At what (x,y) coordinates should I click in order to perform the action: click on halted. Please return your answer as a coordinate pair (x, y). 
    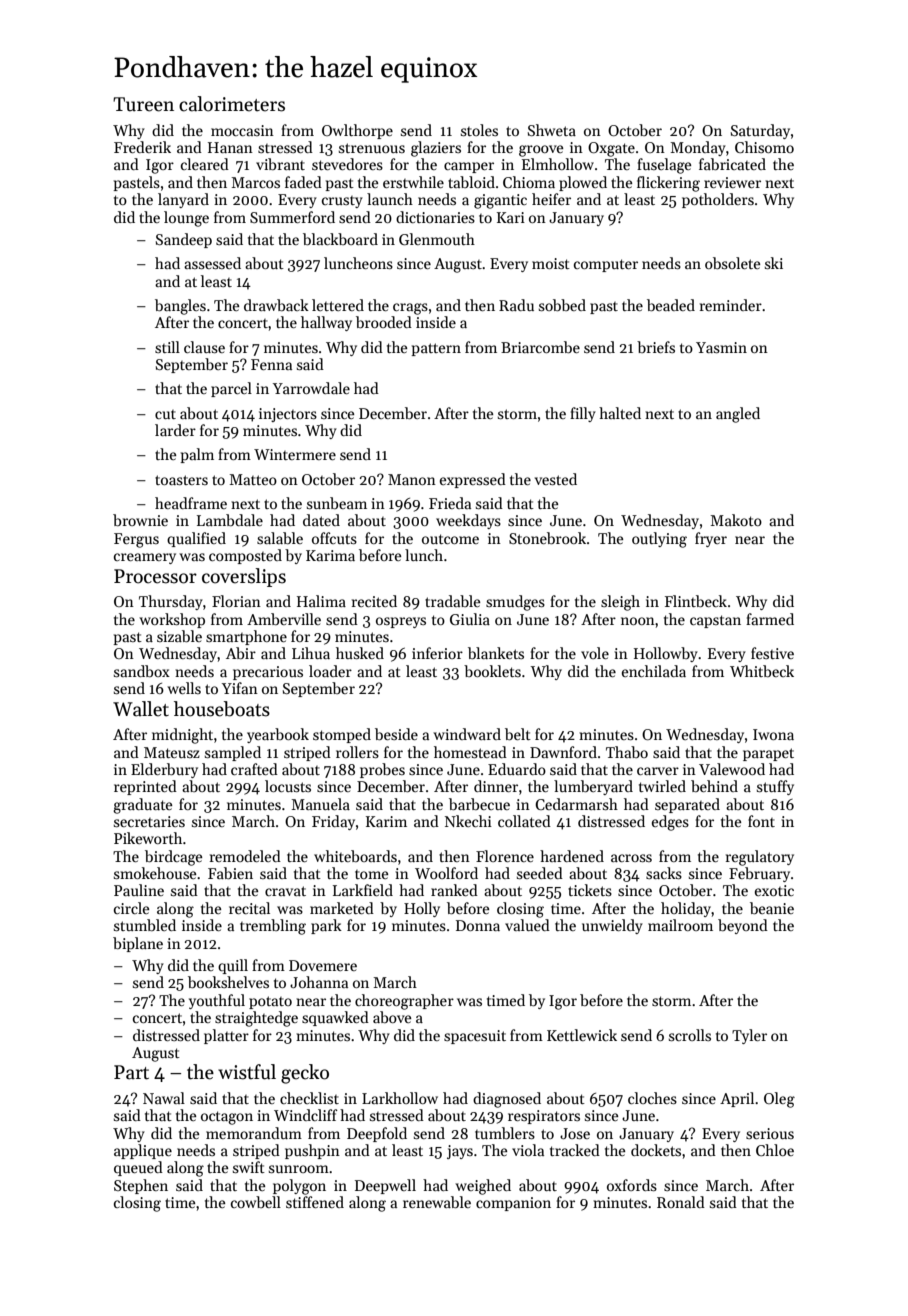
    Looking at the image, I should click on (620, 413).
